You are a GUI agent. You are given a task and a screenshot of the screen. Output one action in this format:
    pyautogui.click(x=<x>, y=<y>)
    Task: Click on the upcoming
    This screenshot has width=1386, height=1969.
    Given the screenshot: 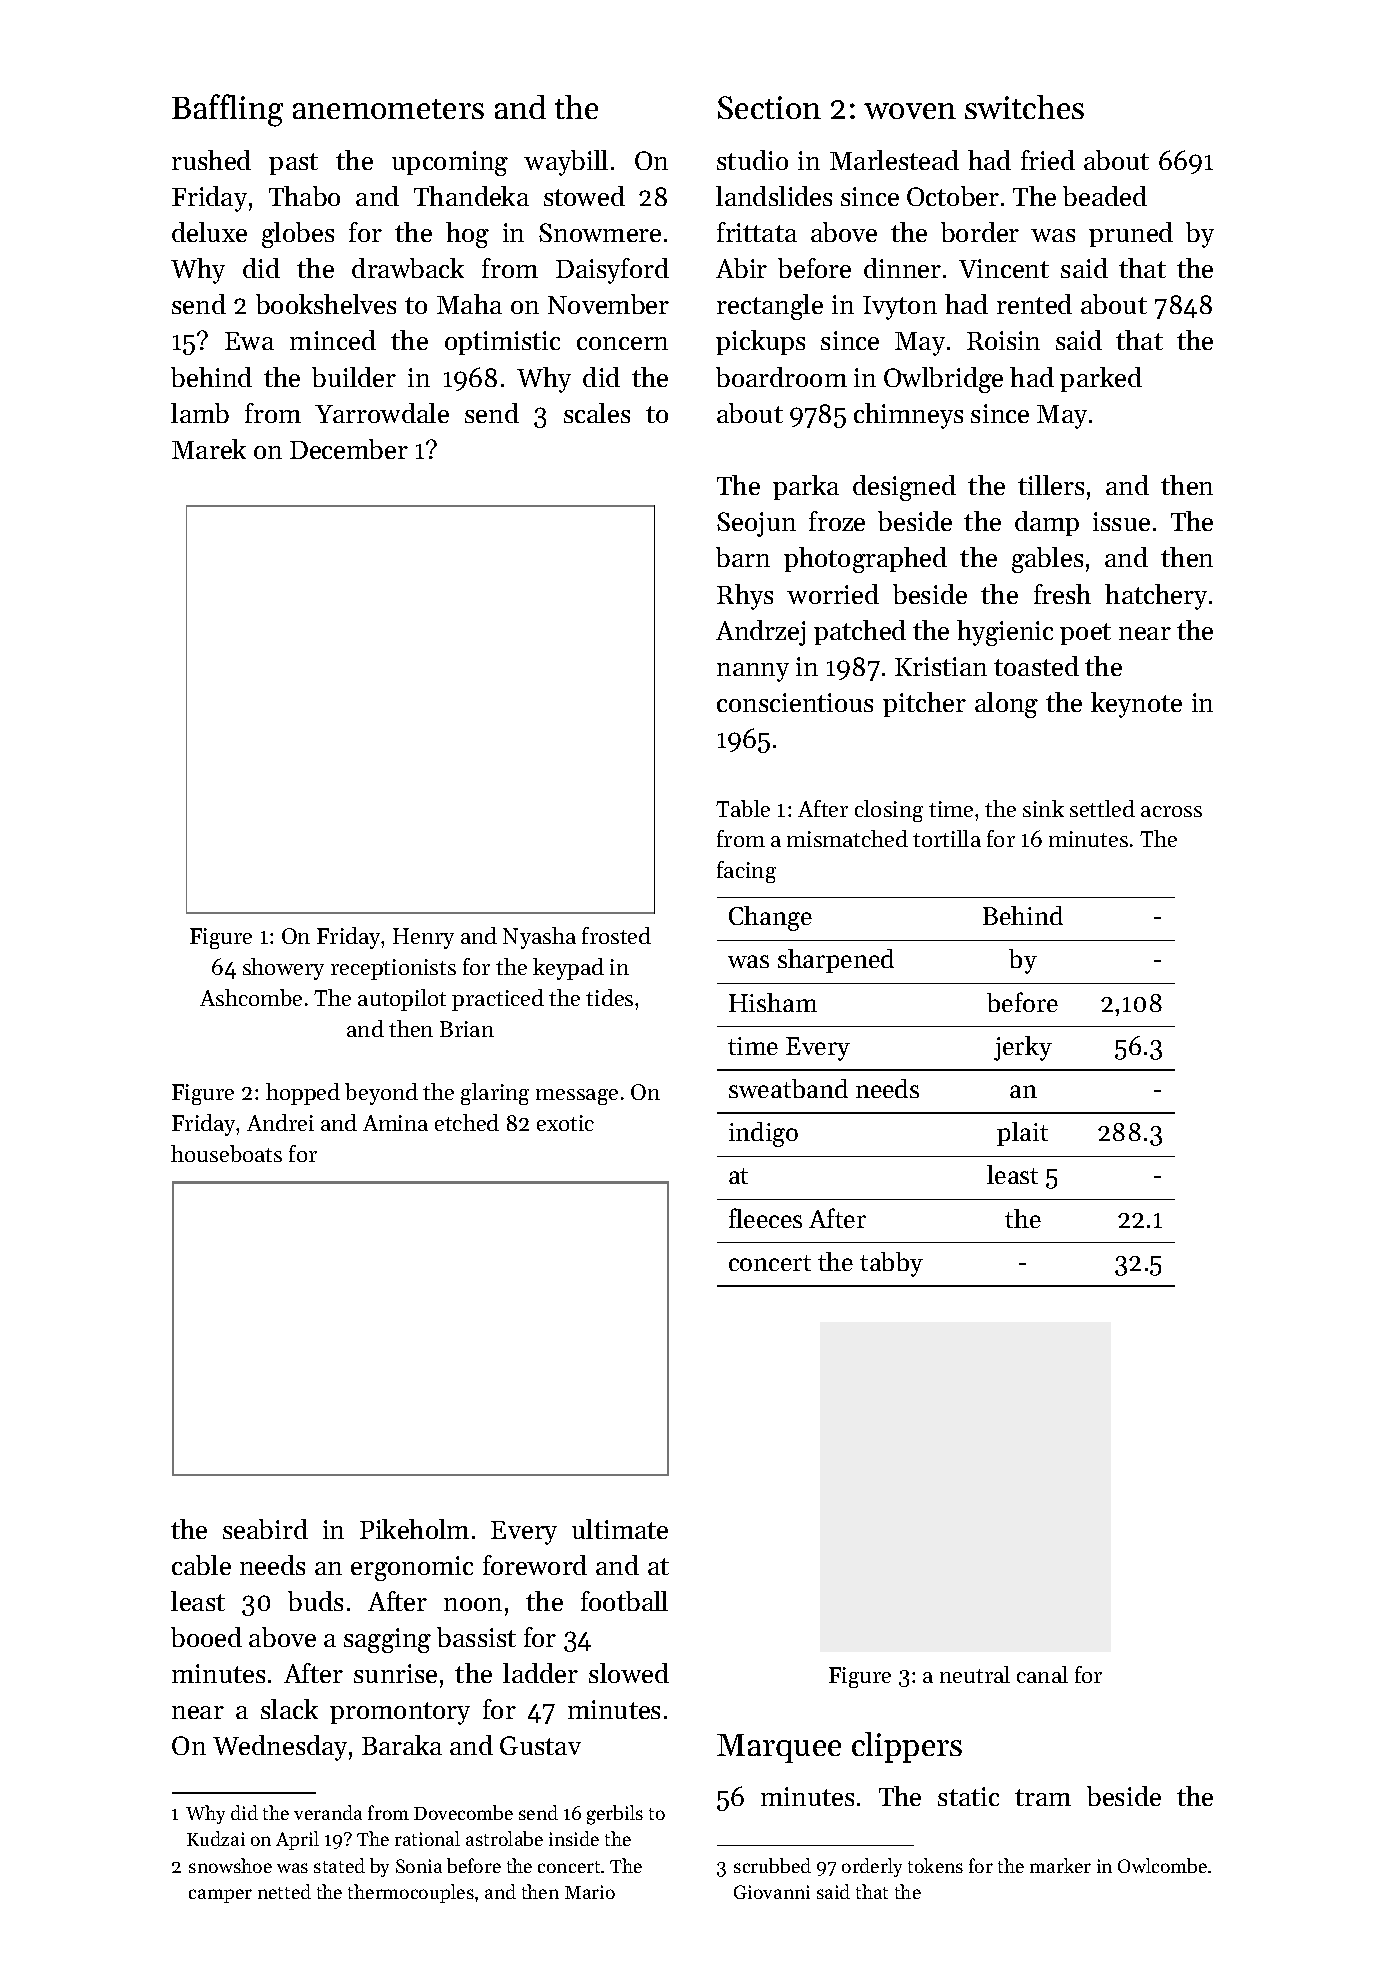 What is the action you would take?
    pyautogui.click(x=450, y=163)
